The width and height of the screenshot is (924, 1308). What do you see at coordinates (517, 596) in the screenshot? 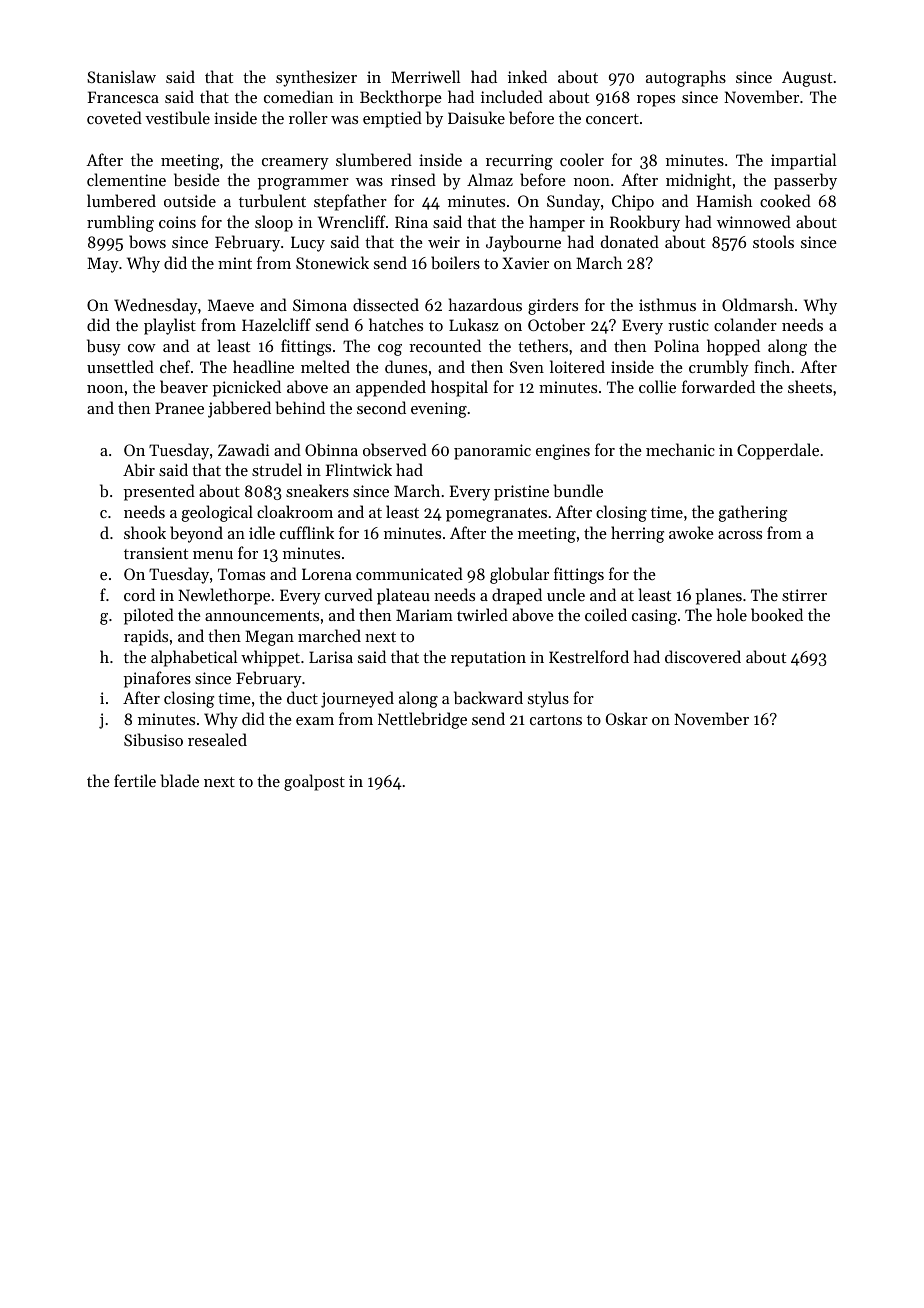
I see `draped` at bounding box center [517, 596].
